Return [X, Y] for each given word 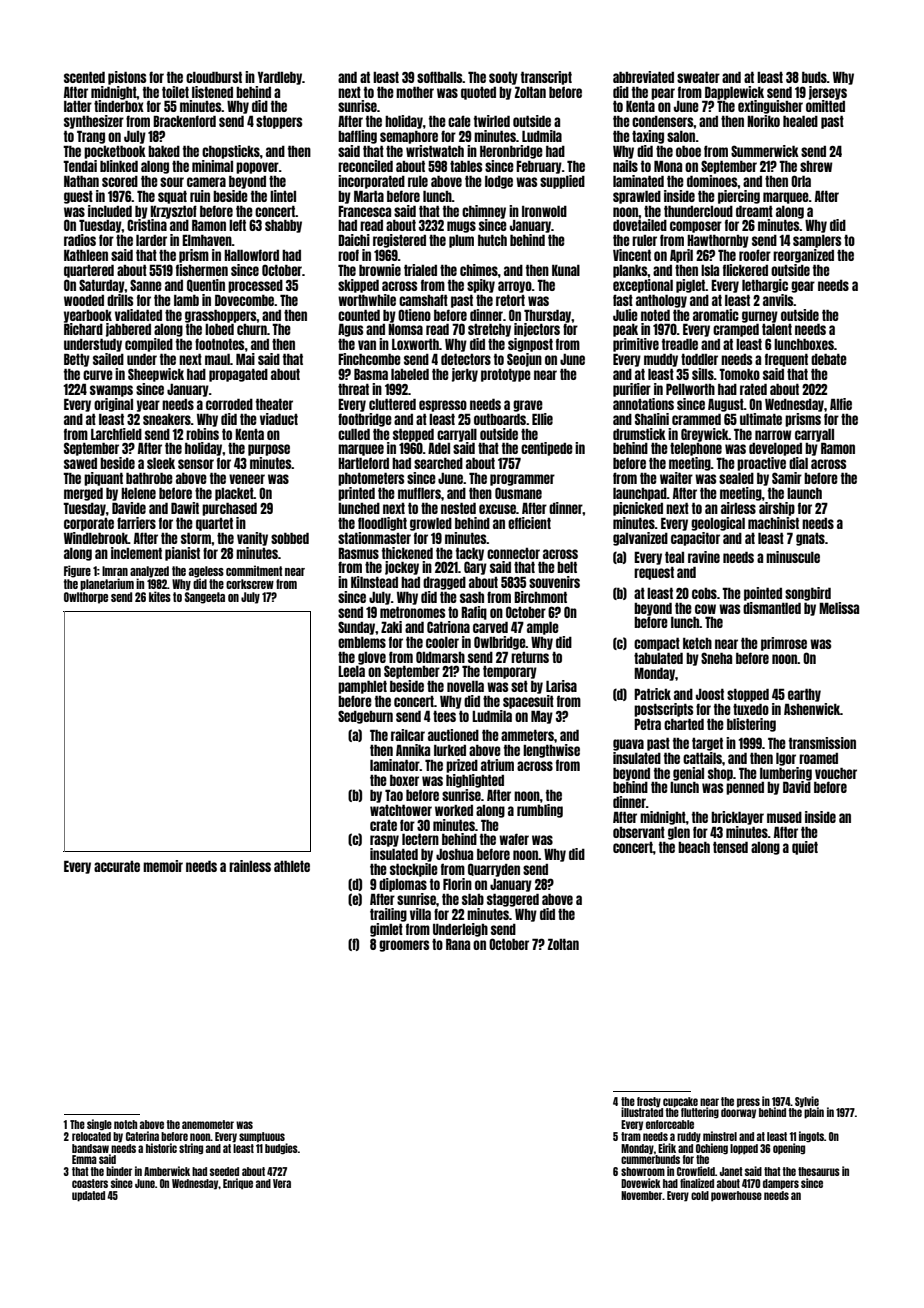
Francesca [364, 211]
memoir [163, 866]
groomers [404, 946]
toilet [175, 92]
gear [803, 287]
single [99, 1125]
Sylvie [807, 1102]
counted [359, 315]
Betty [77, 360]
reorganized [803, 256]
